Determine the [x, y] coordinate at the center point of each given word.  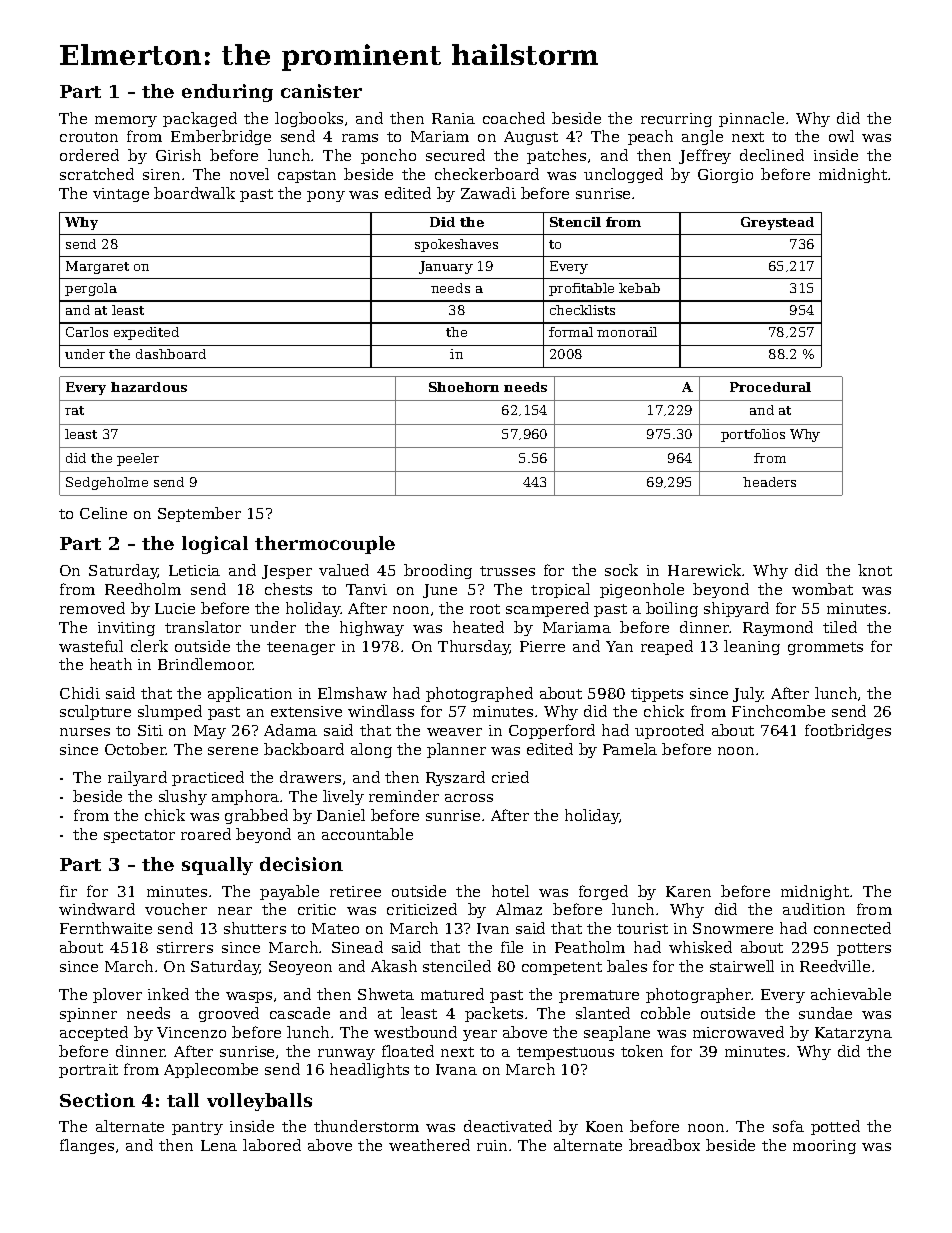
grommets [825, 648]
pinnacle [751, 119]
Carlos [87, 332]
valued [344, 570]
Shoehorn [464, 387]
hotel [510, 891]
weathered [429, 1145]
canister [321, 91]
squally [217, 866]
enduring [227, 93]
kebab [639, 288]
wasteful [91, 646]
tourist [642, 928]
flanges [87, 1146]
